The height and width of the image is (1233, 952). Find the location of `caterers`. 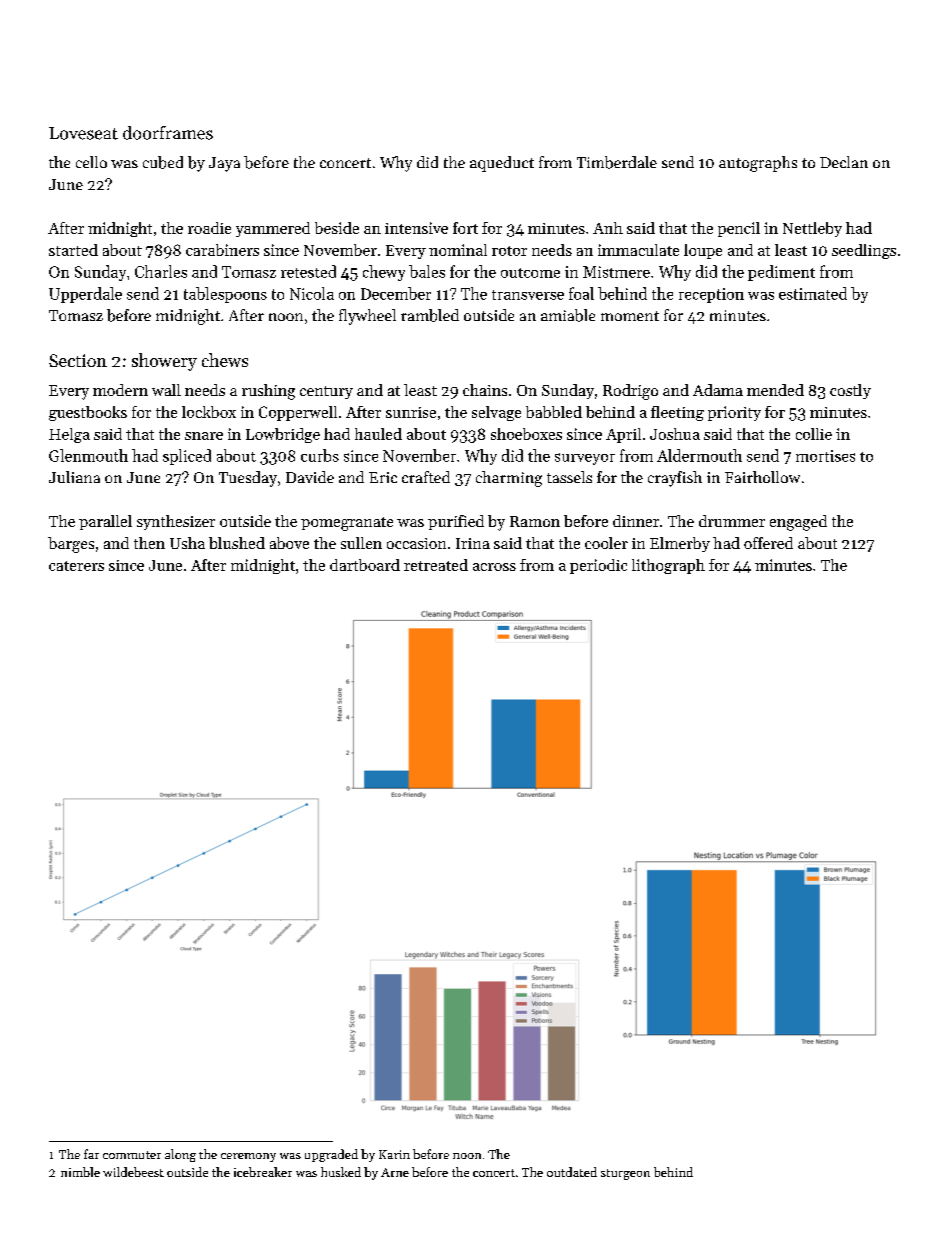

caterers is located at coordinates (76, 566).
